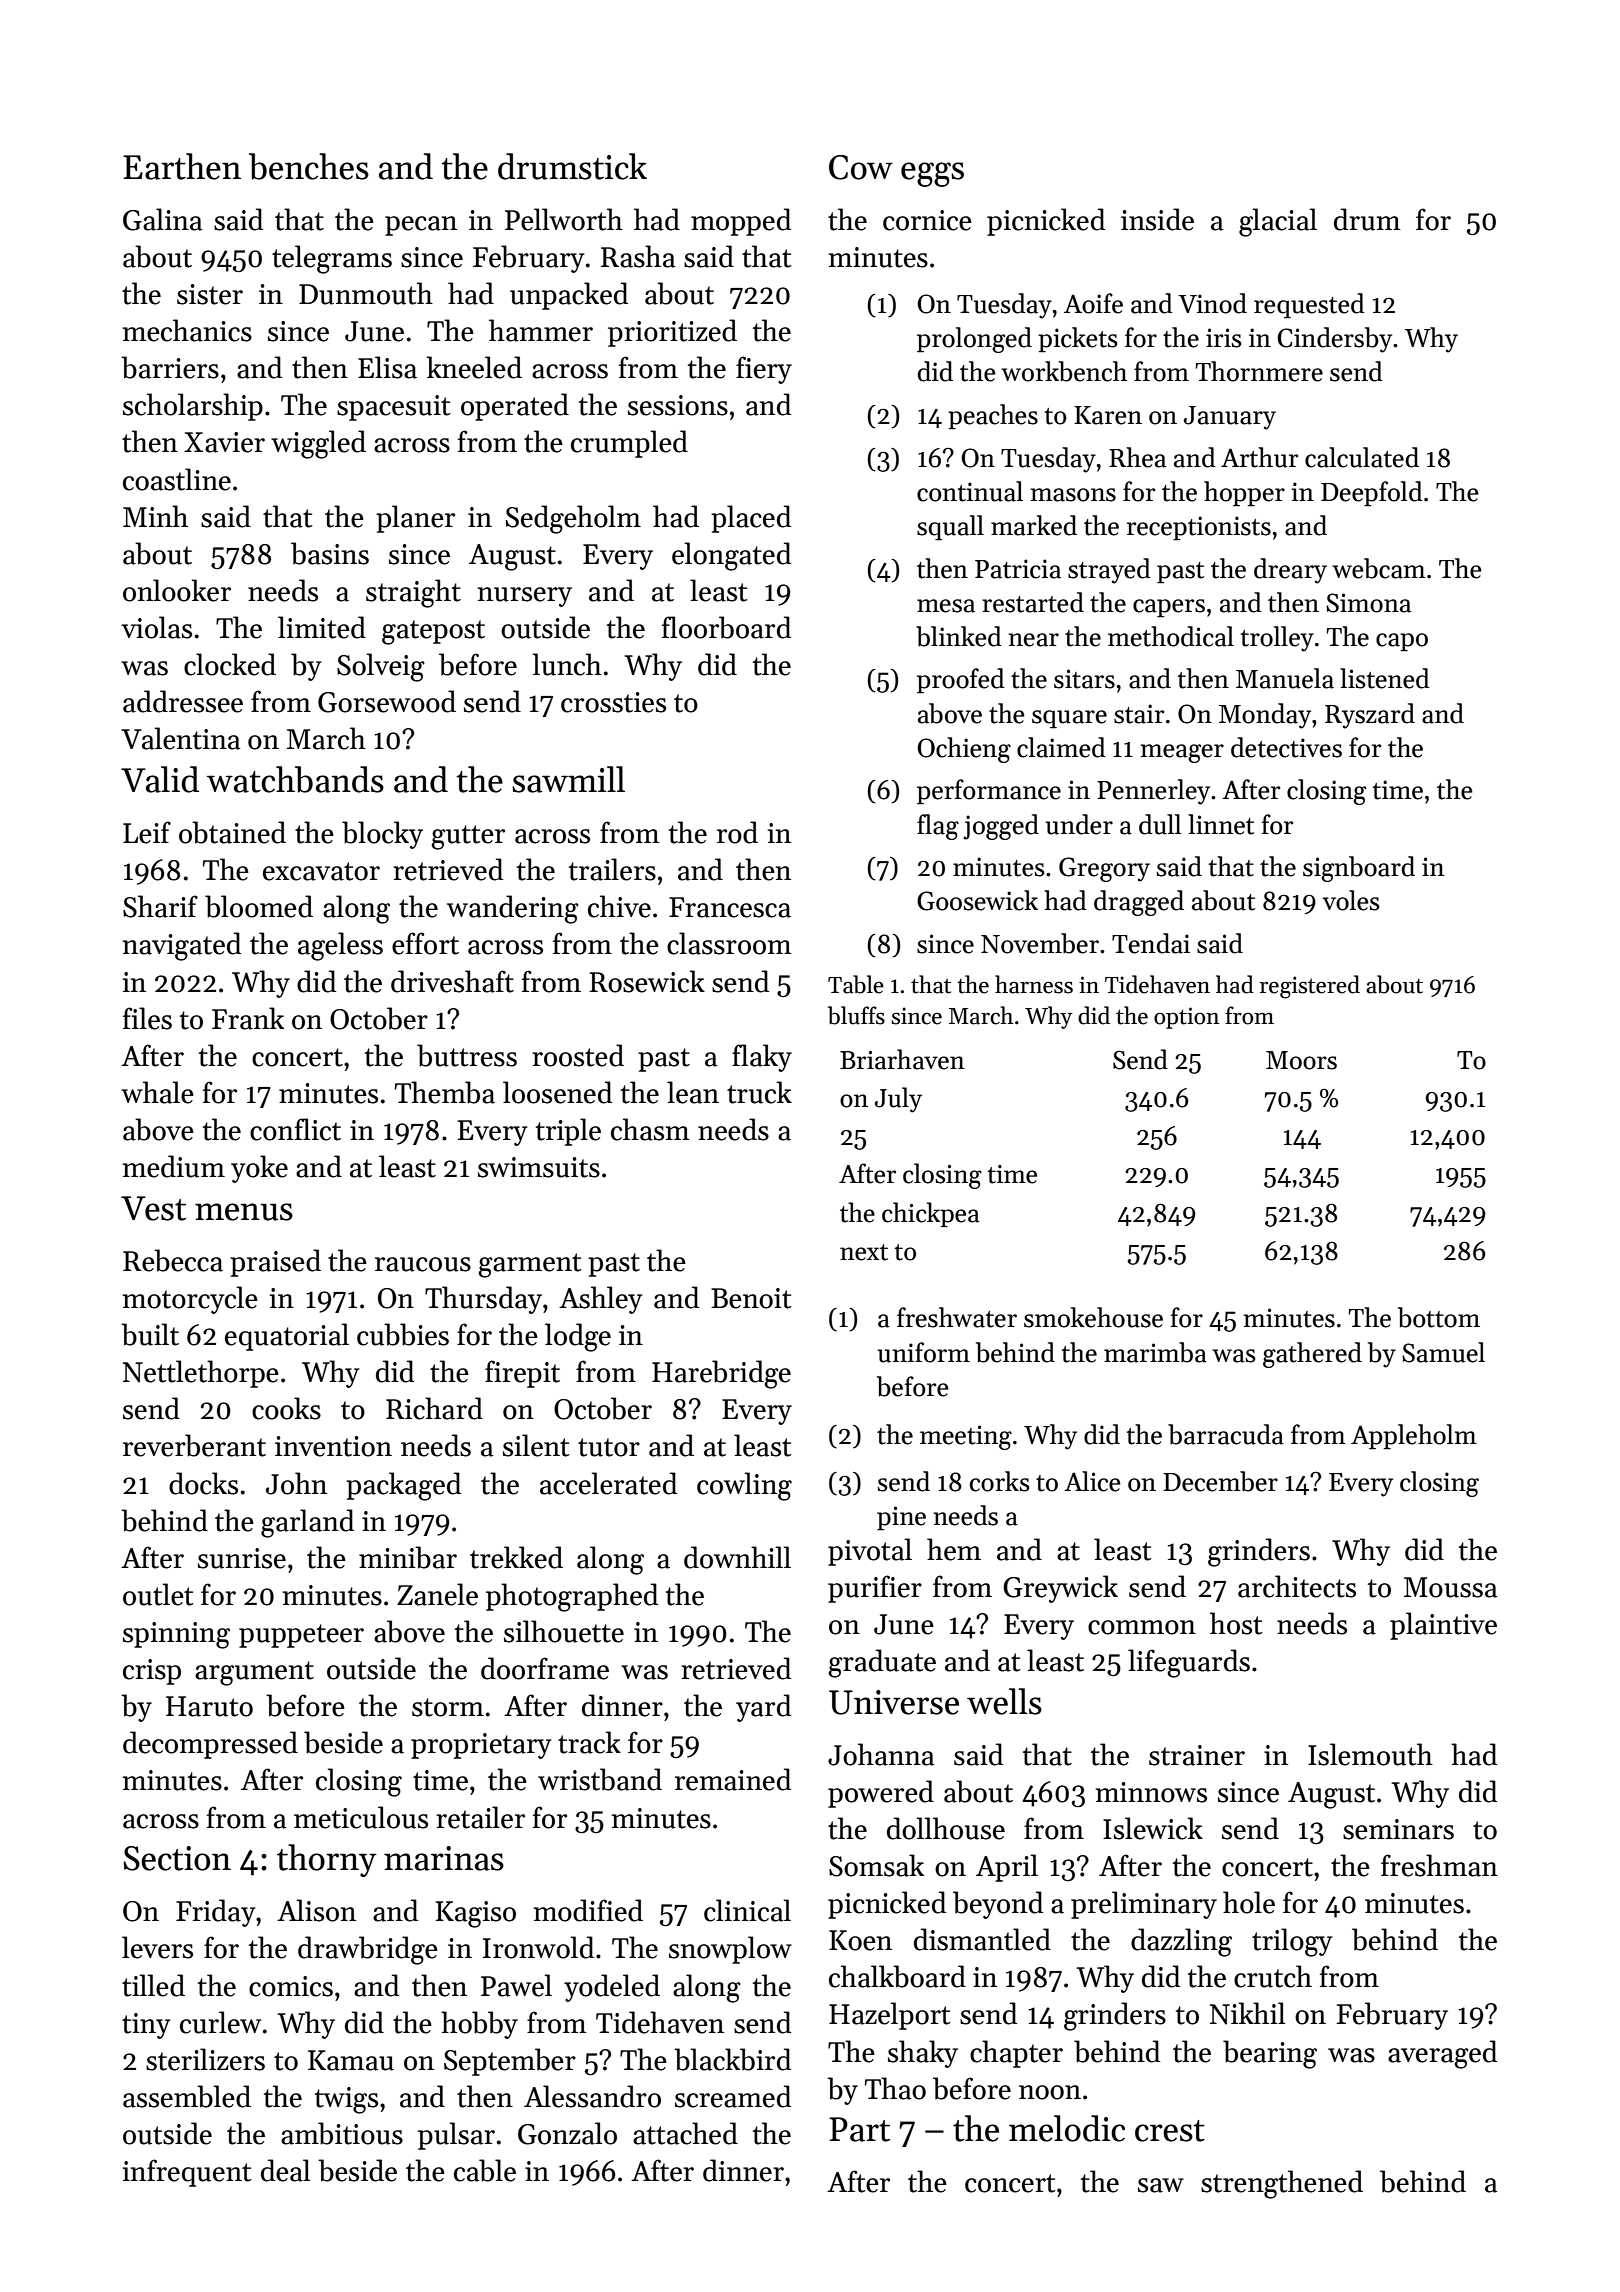 Image resolution: width=1620 pixels, height=2292 pixels. I want to click on Tendai, so click(1151, 943).
